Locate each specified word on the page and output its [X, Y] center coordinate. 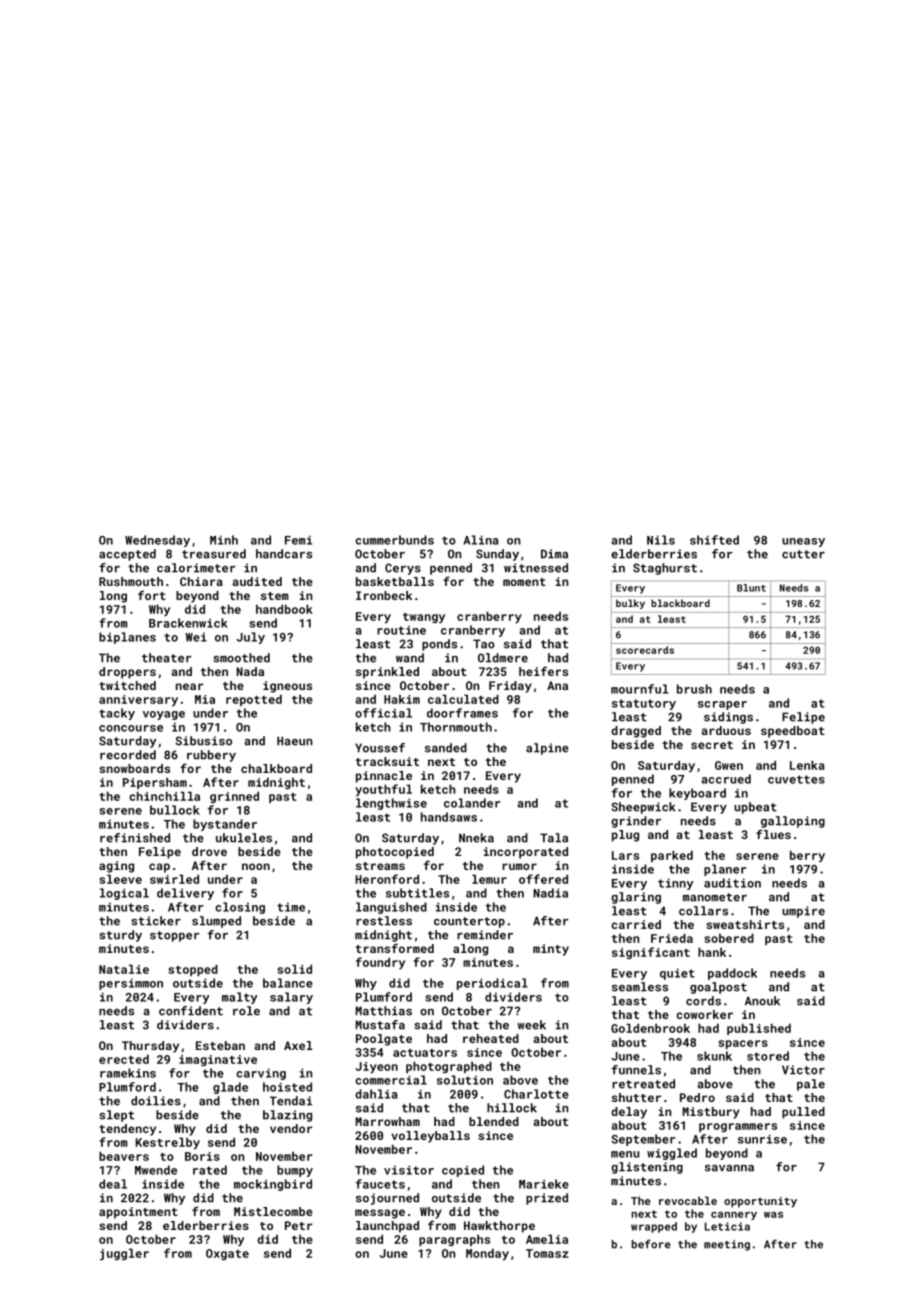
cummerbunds [394, 540]
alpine [547, 749]
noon [256, 866]
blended [494, 1121]
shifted [714, 540]
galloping [793, 822]
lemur [489, 879]
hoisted [287, 1087]
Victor [803, 1070]
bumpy [295, 1171]
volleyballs [430, 1137]
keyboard [697, 794]
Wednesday [157, 541]
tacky [117, 714]
